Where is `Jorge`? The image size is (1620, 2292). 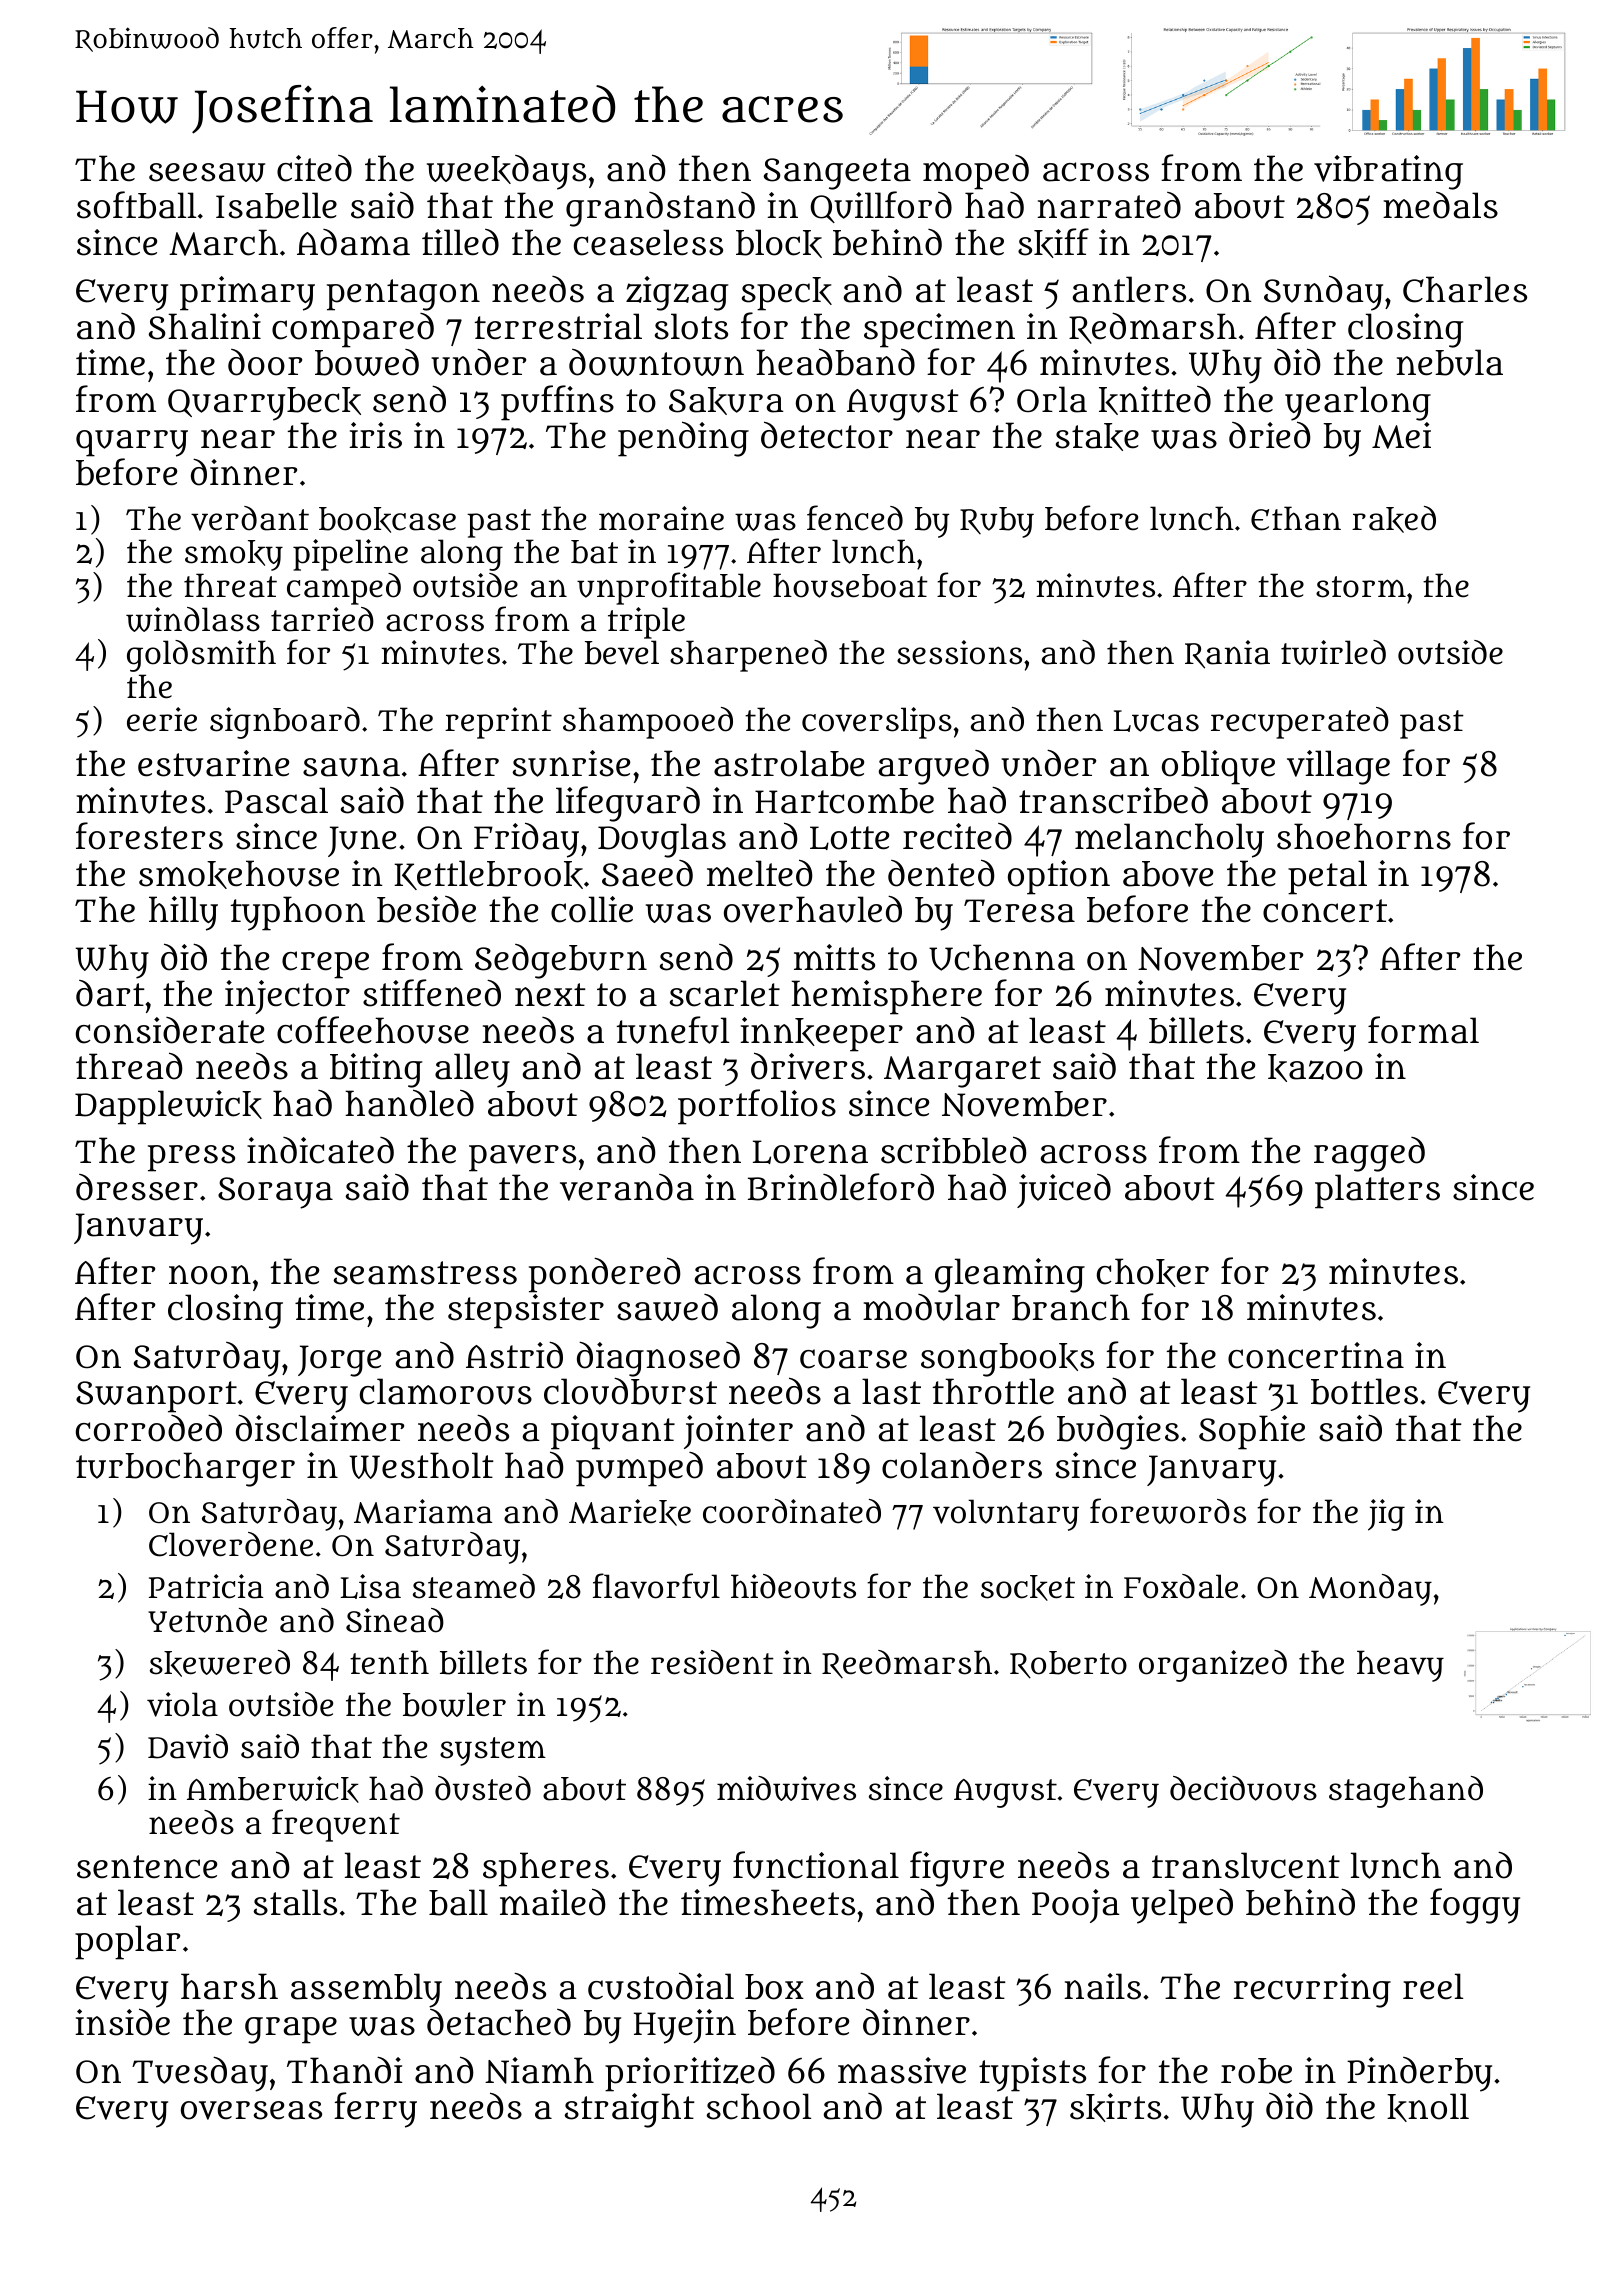 Jorge is located at coordinates (339, 1361).
